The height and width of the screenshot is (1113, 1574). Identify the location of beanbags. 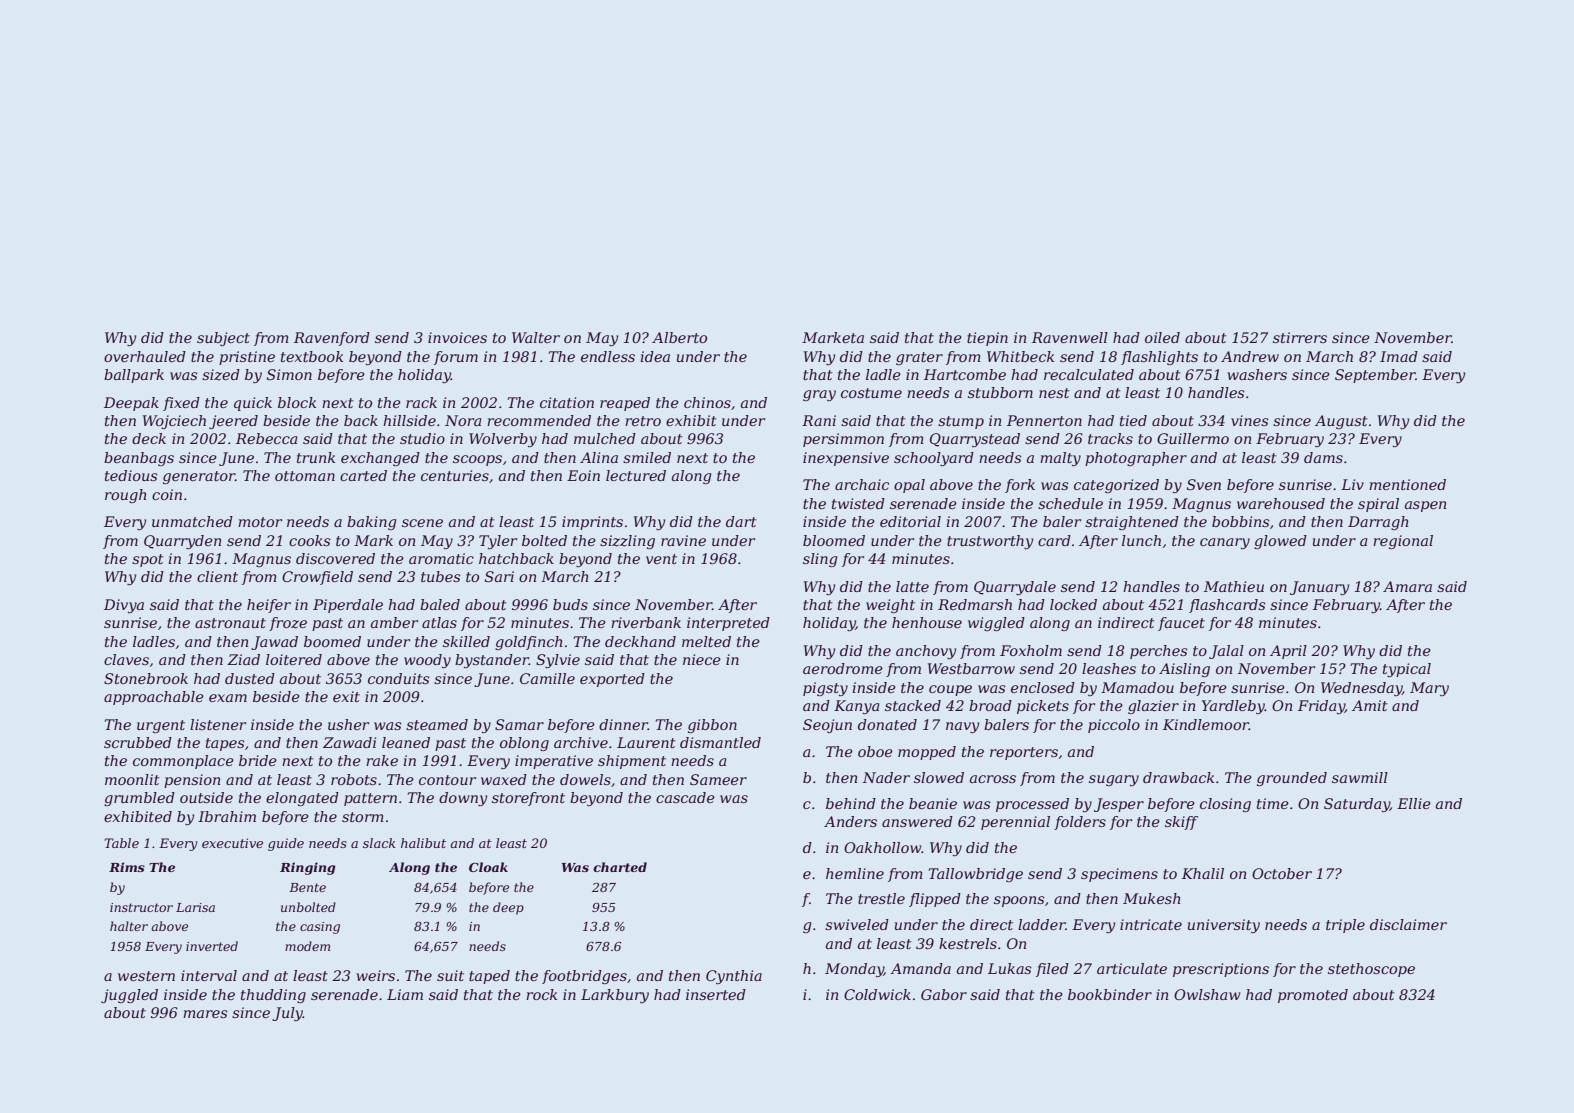
(139, 459).
